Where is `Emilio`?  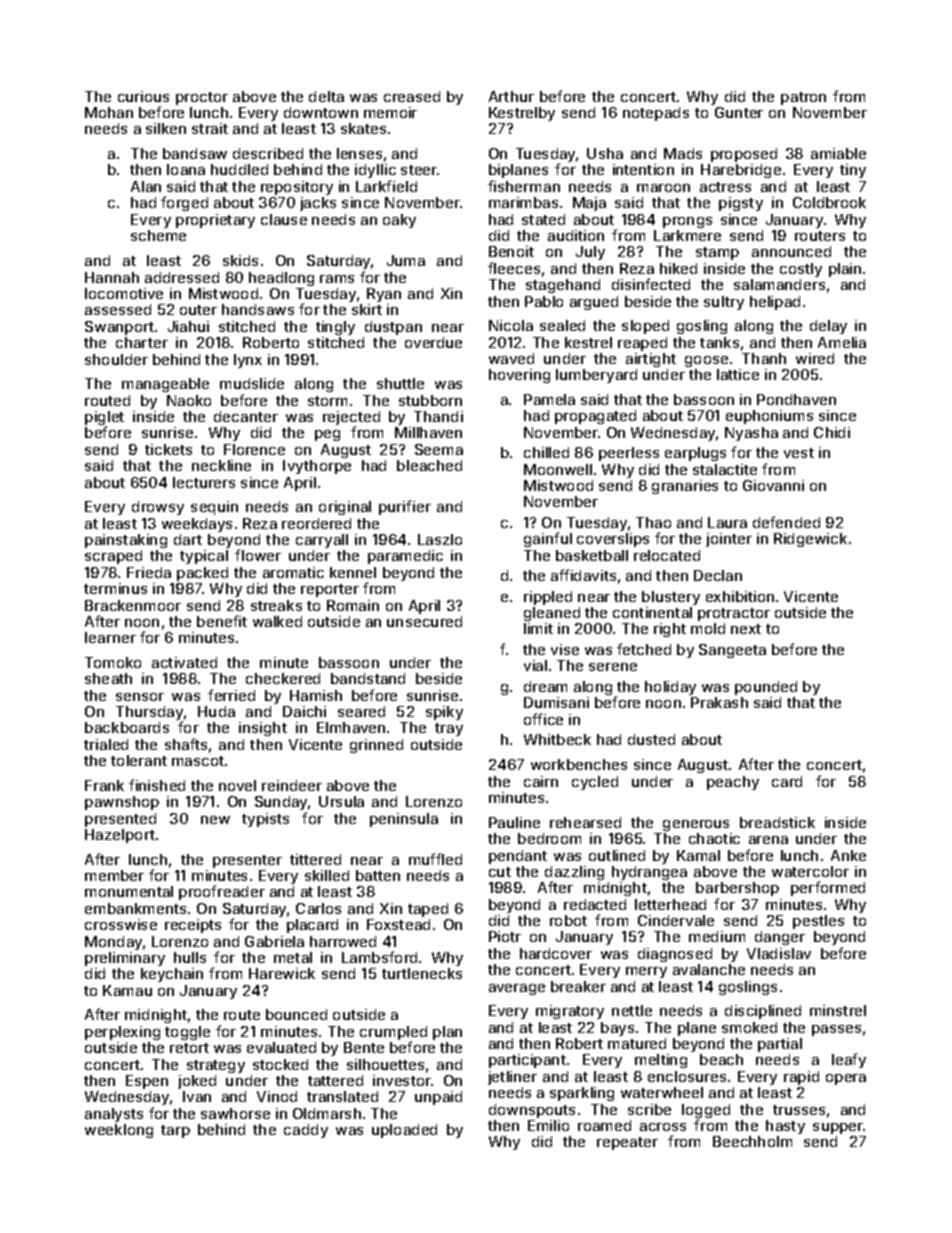
Emilio is located at coordinates (548, 1125).
